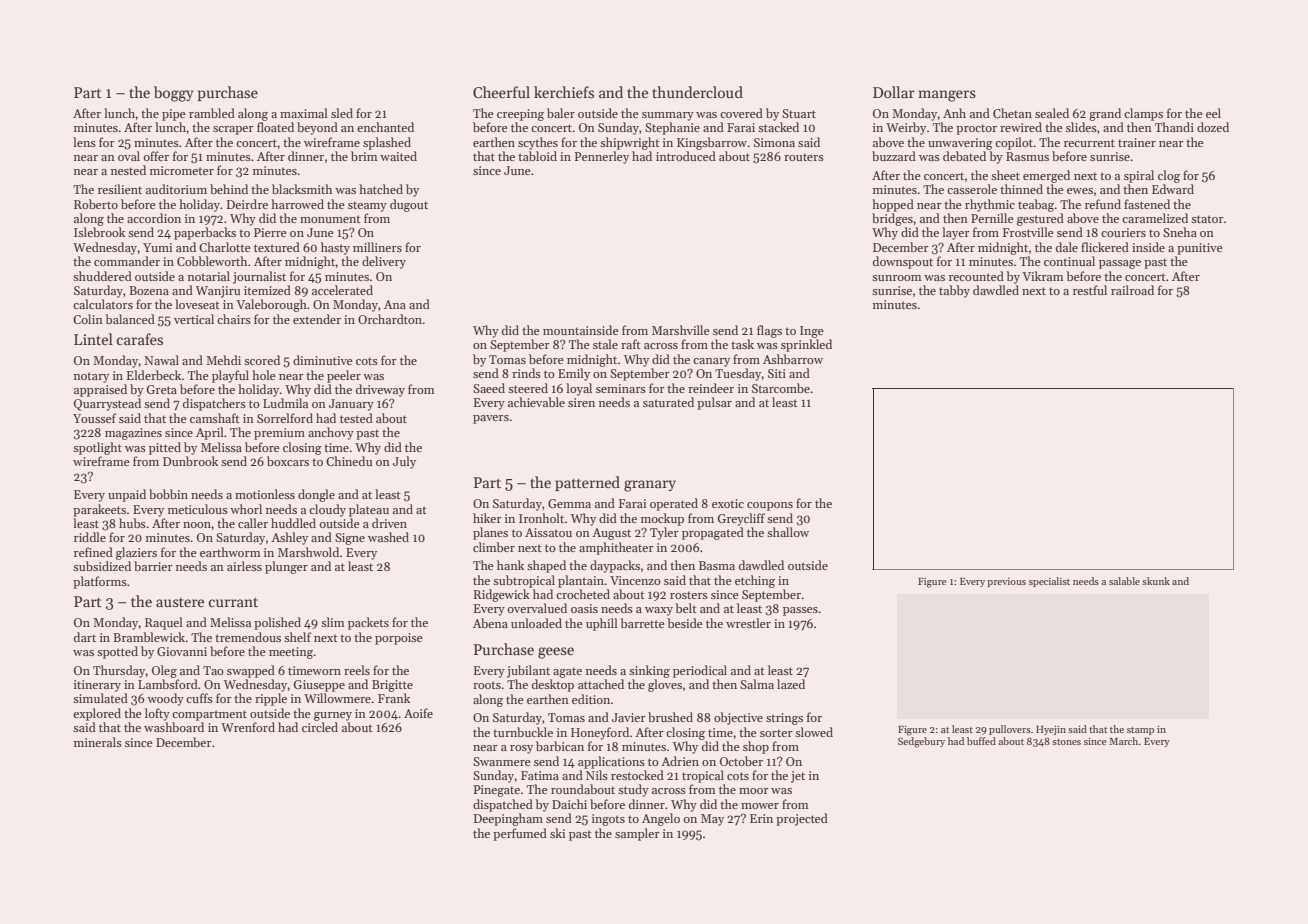  What do you see at coordinates (496, 791) in the screenshot?
I see `Pinegate` at bounding box center [496, 791].
